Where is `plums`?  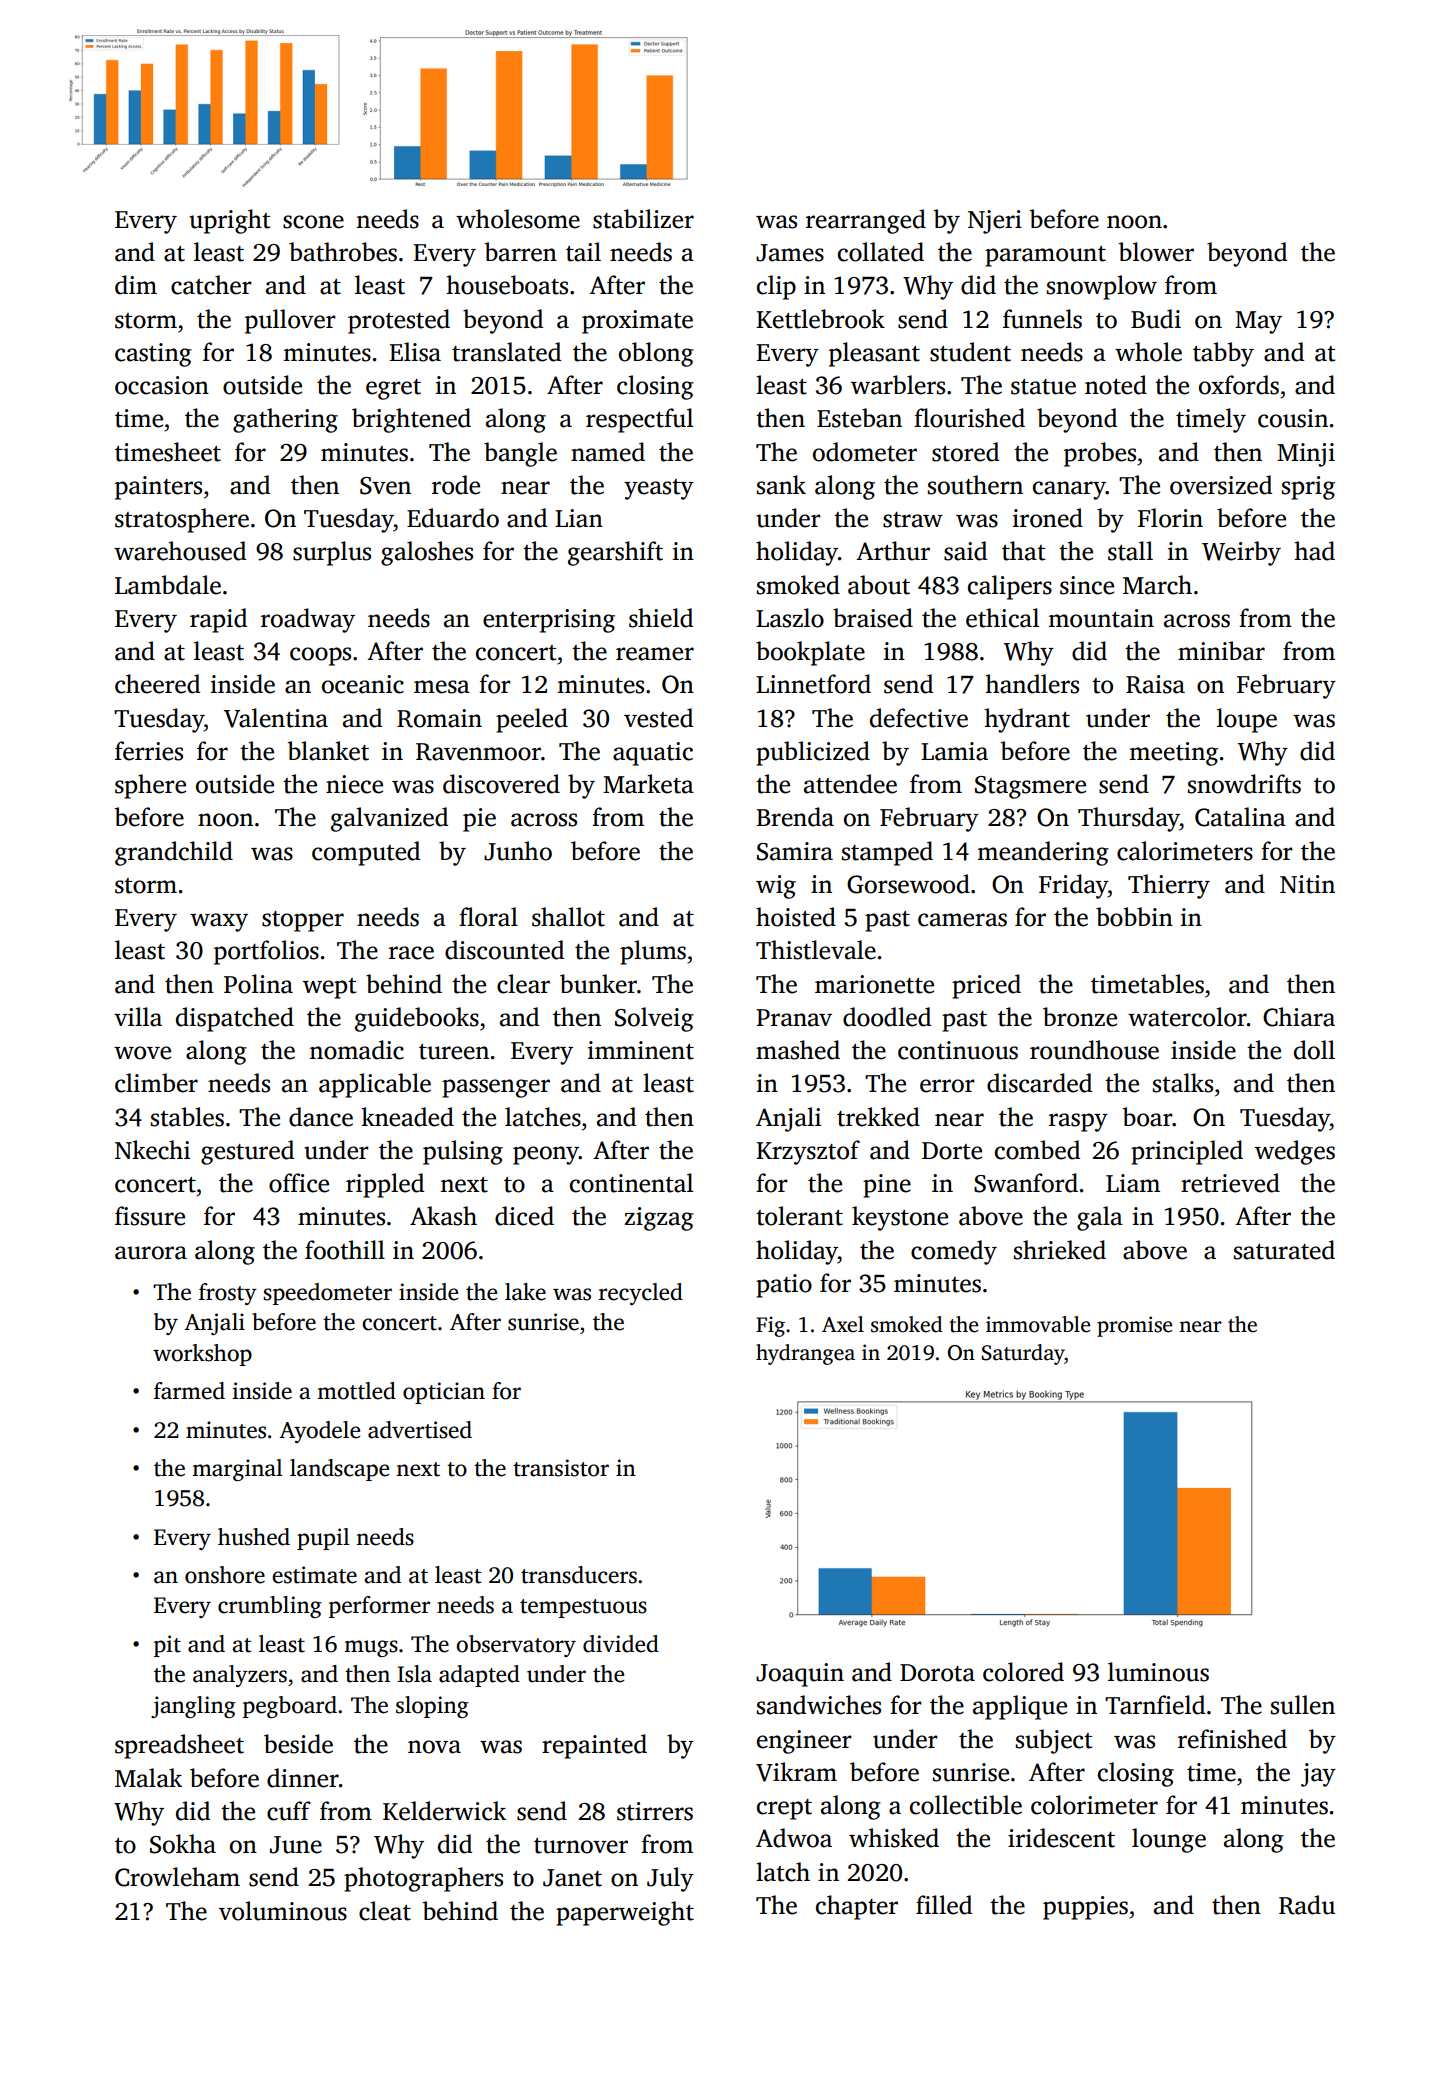 plums is located at coordinates (653, 952).
